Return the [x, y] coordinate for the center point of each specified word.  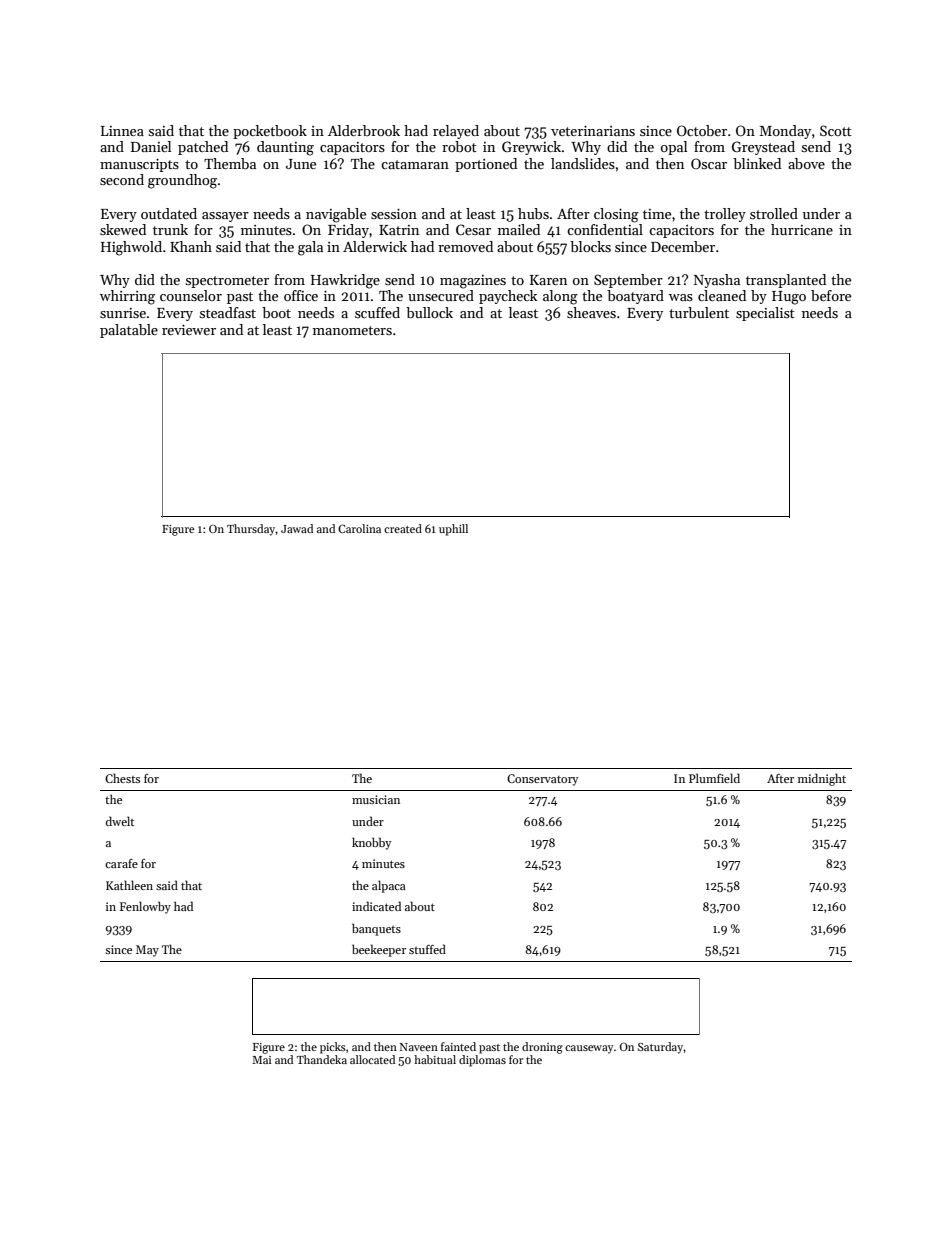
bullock [429, 312]
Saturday [661, 1048]
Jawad [297, 528]
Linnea [122, 131]
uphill [453, 530]
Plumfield [714, 778]
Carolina [359, 528]
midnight [822, 779]
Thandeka [322, 1059]
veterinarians [593, 131]
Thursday [251, 530]
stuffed [427, 949]
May [147, 951]
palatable [129, 331]
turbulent [699, 312]
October [702, 130]
